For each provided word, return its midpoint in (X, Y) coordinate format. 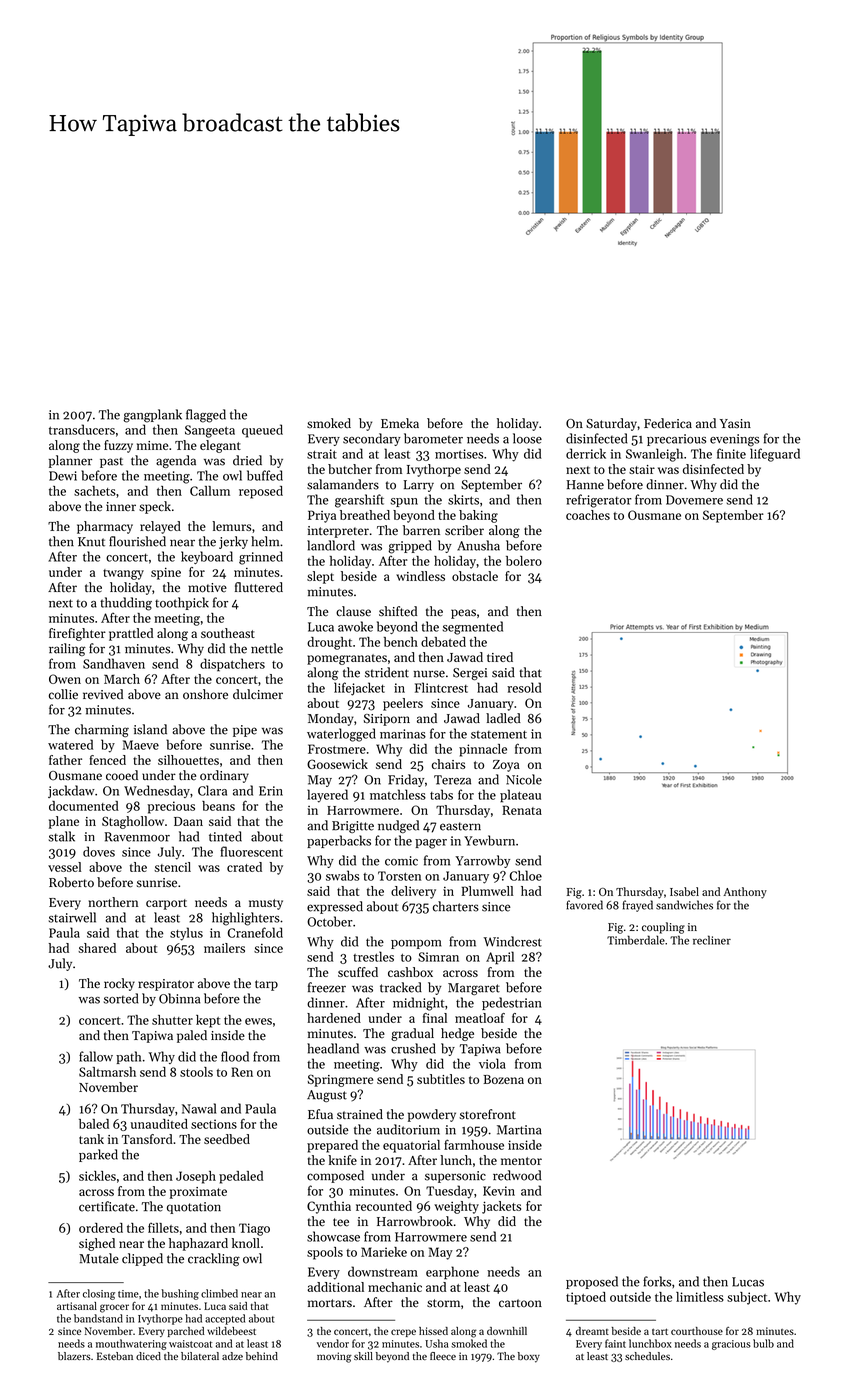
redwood (517, 1175)
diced (148, 1356)
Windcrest (513, 941)
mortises (459, 454)
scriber (464, 530)
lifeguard (775, 455)
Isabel (684, 891)
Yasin (735, 423)
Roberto (71, 882)
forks (657, 1281)
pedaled (241, 1177)
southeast (228, 633)
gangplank (152, 416)
